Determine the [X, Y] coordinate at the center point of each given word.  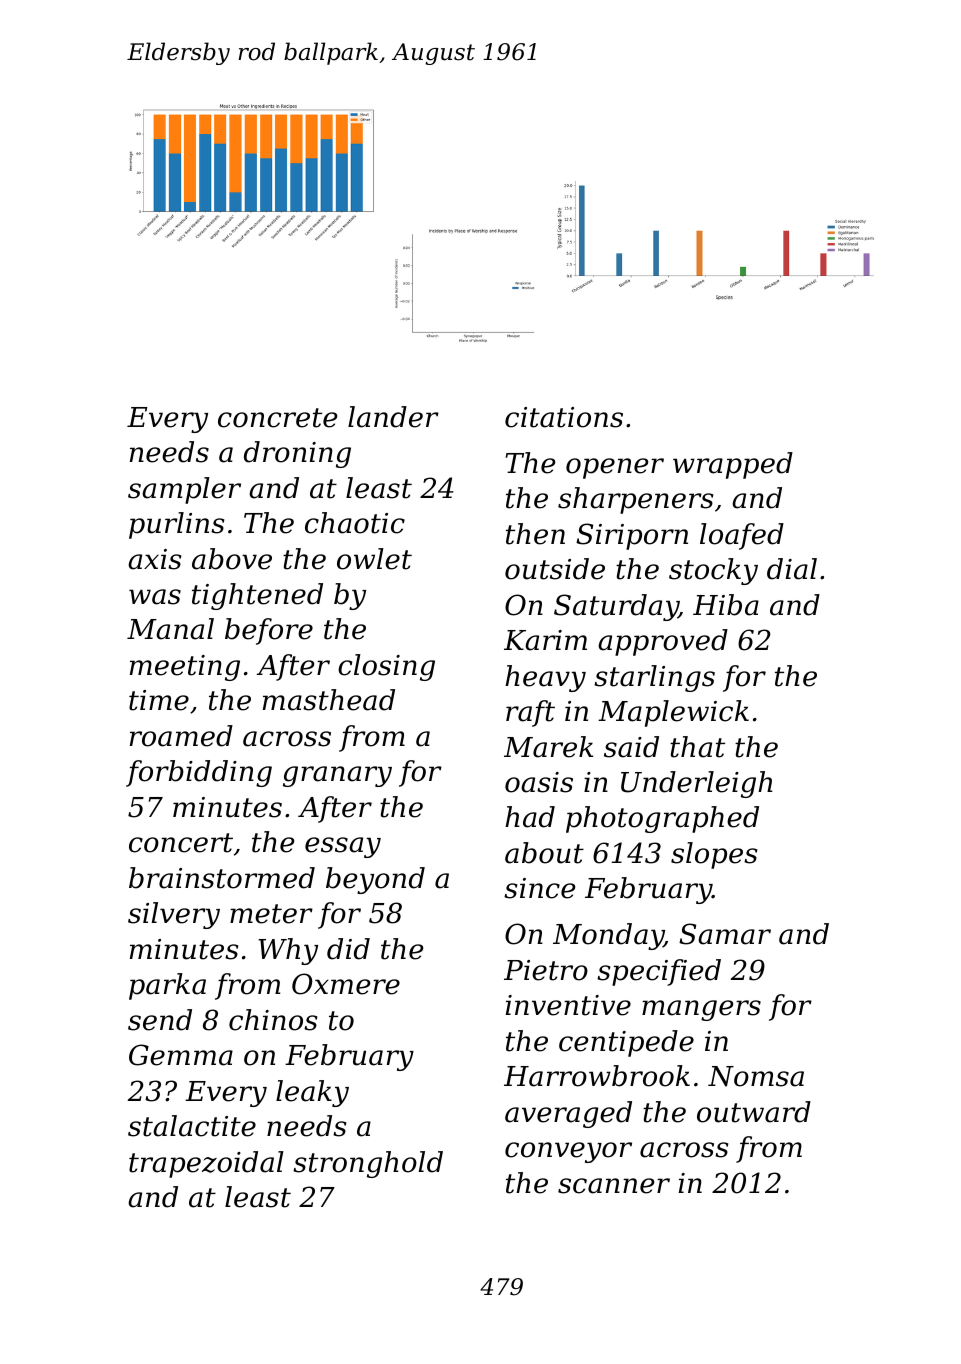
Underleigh [696, 784]
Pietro [546, 970]
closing [386, 667]
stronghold [368, 1164]
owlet [374, 559]
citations [564, 417]
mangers [701, 1010]
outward [754, 1112]
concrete [277, 418]
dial [792, 569]
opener [615, 468]
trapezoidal [206, 1164]
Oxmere [346, 984]
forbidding [199, 773]
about [544, 853]
